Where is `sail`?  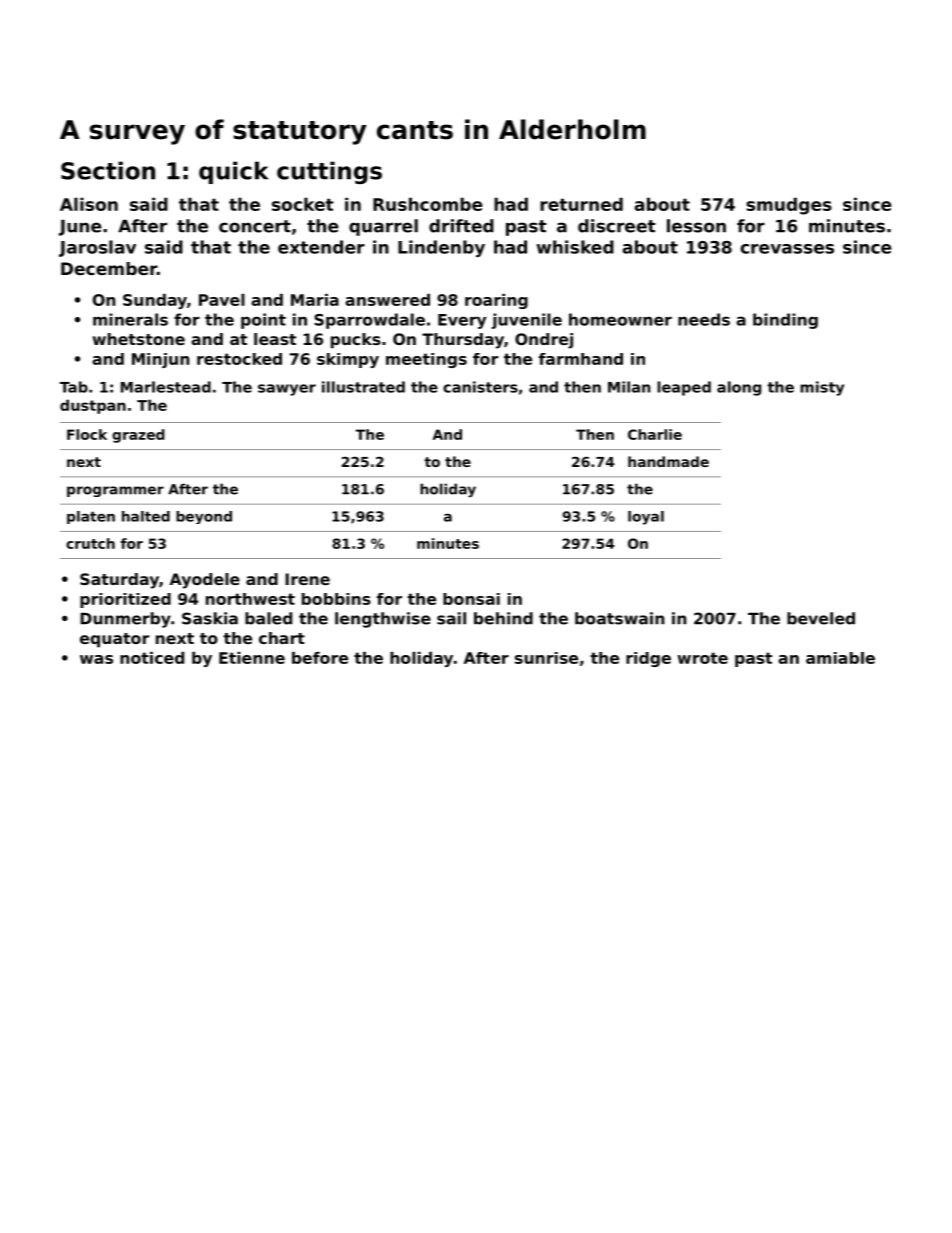
sail is located at coordinates (451, 618).
